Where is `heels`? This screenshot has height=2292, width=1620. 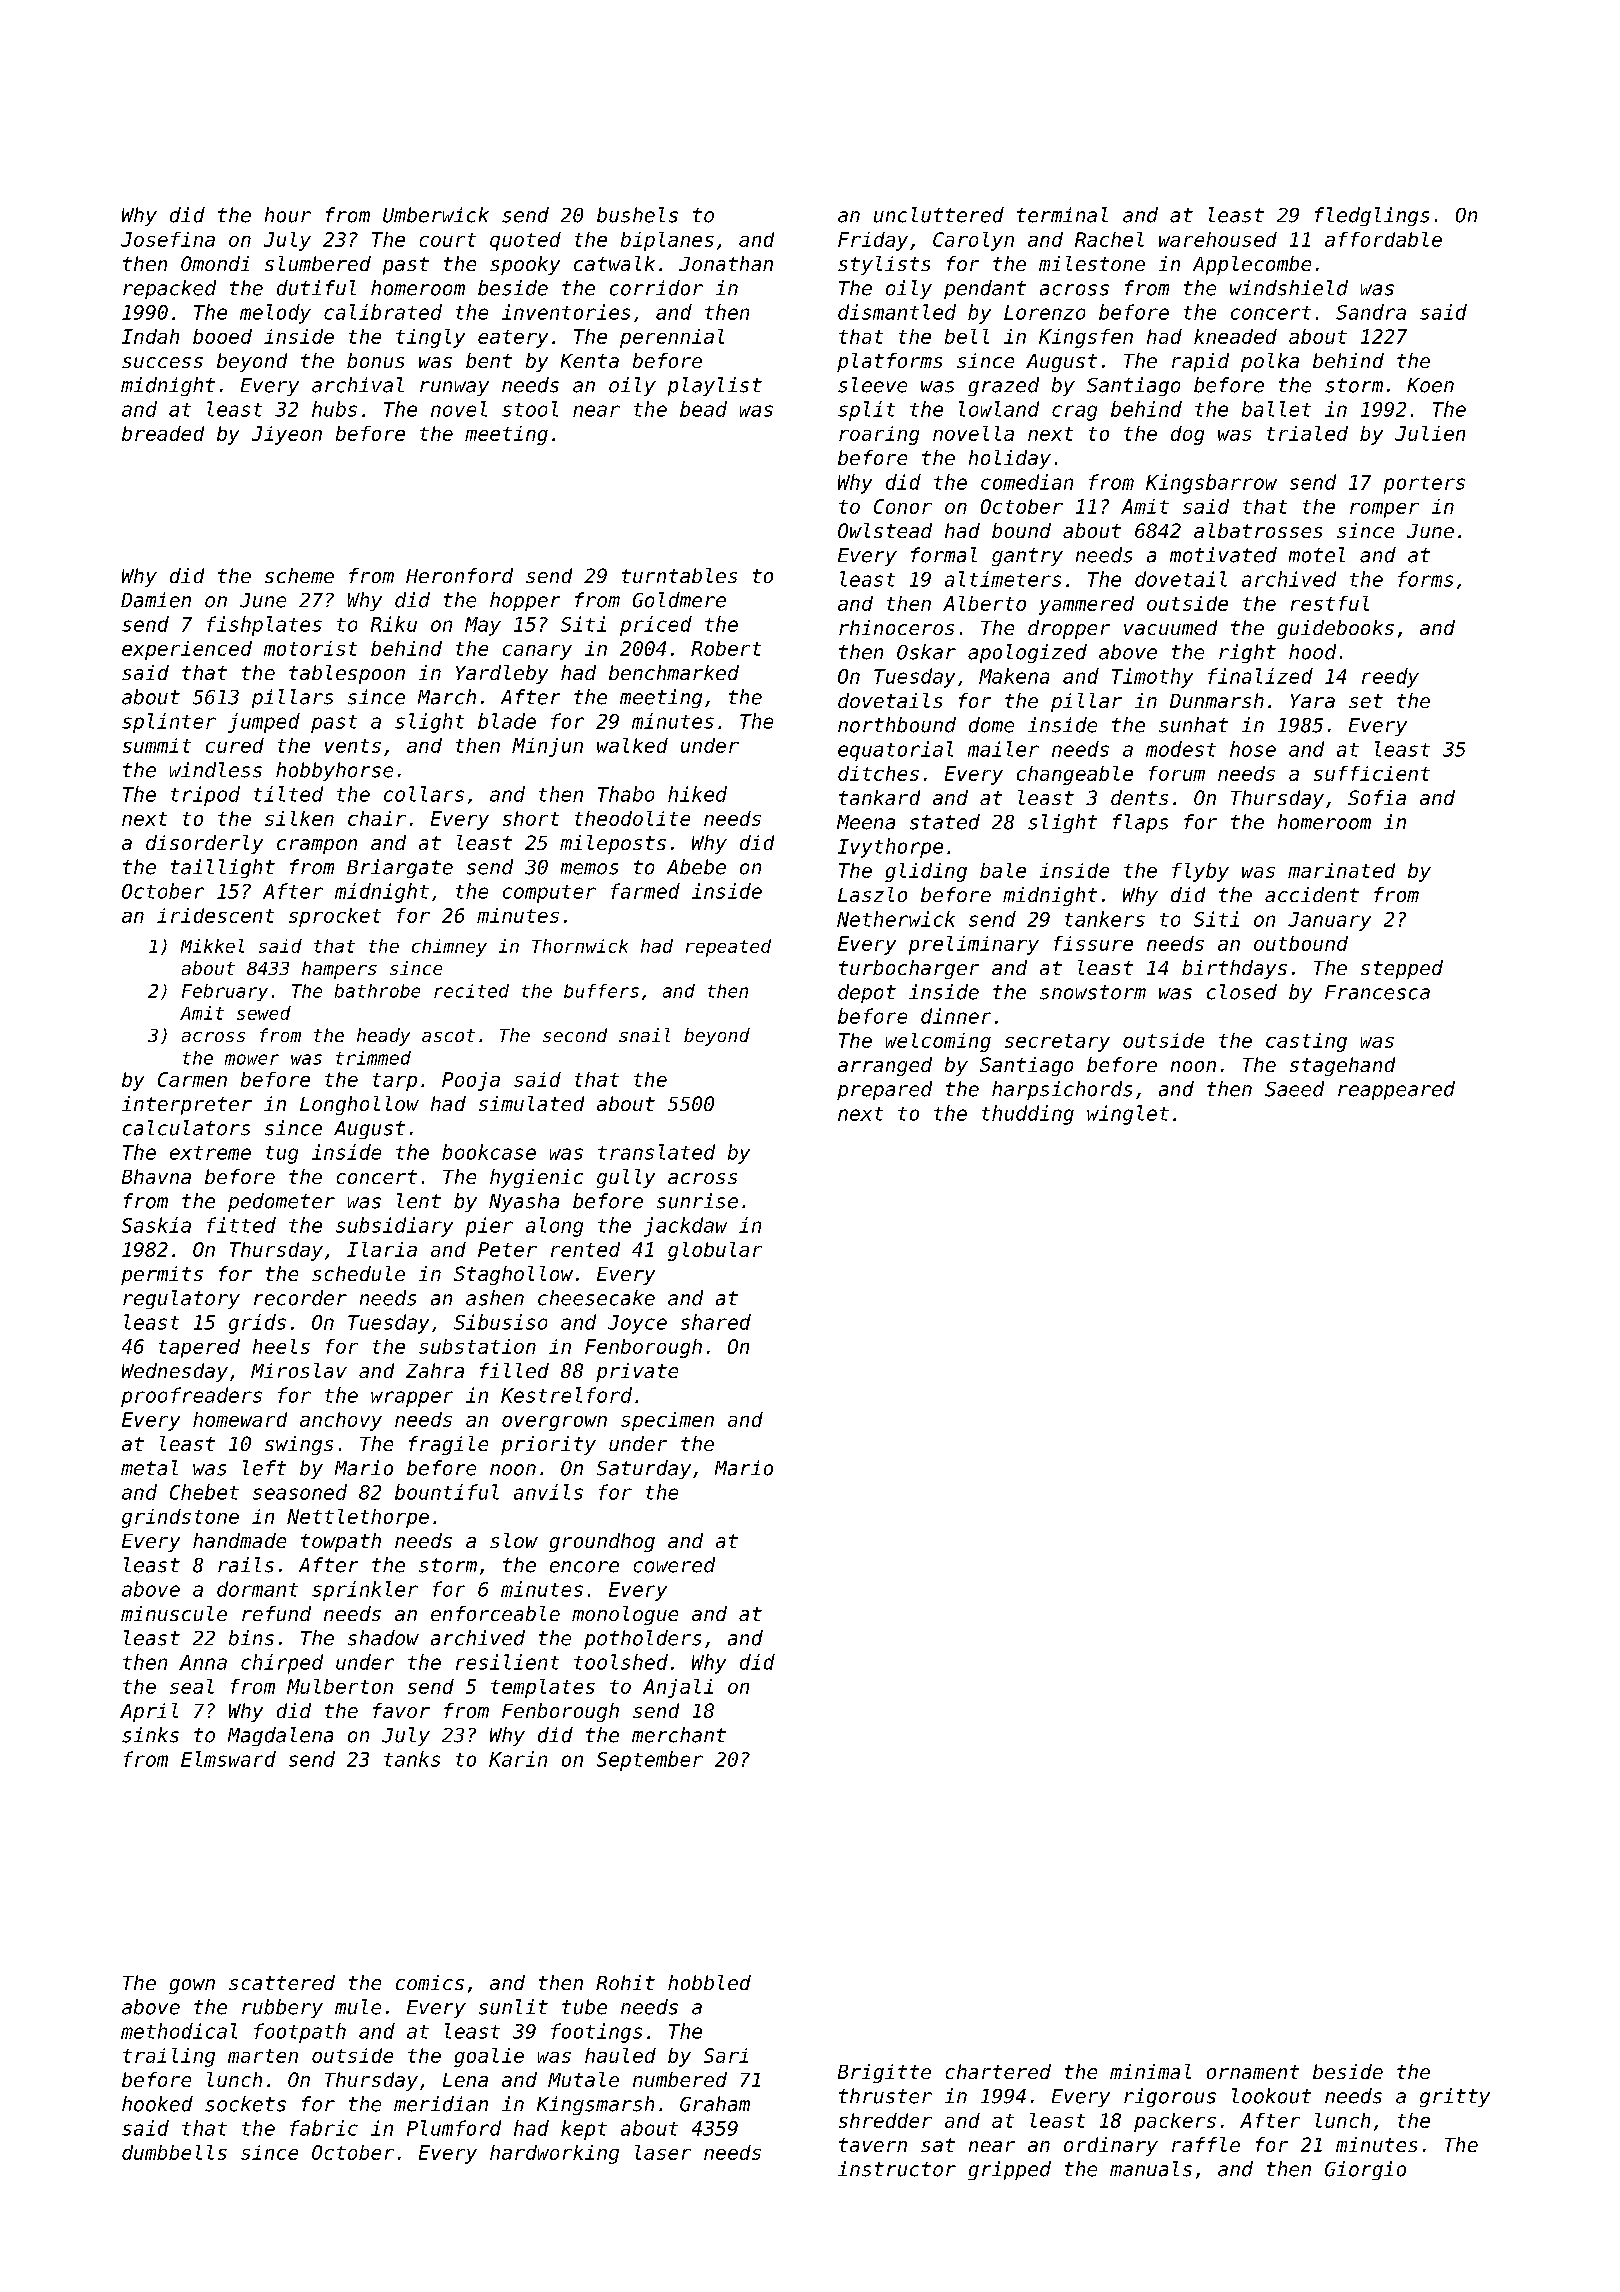
heels is located at coordinates (281, 1346).
